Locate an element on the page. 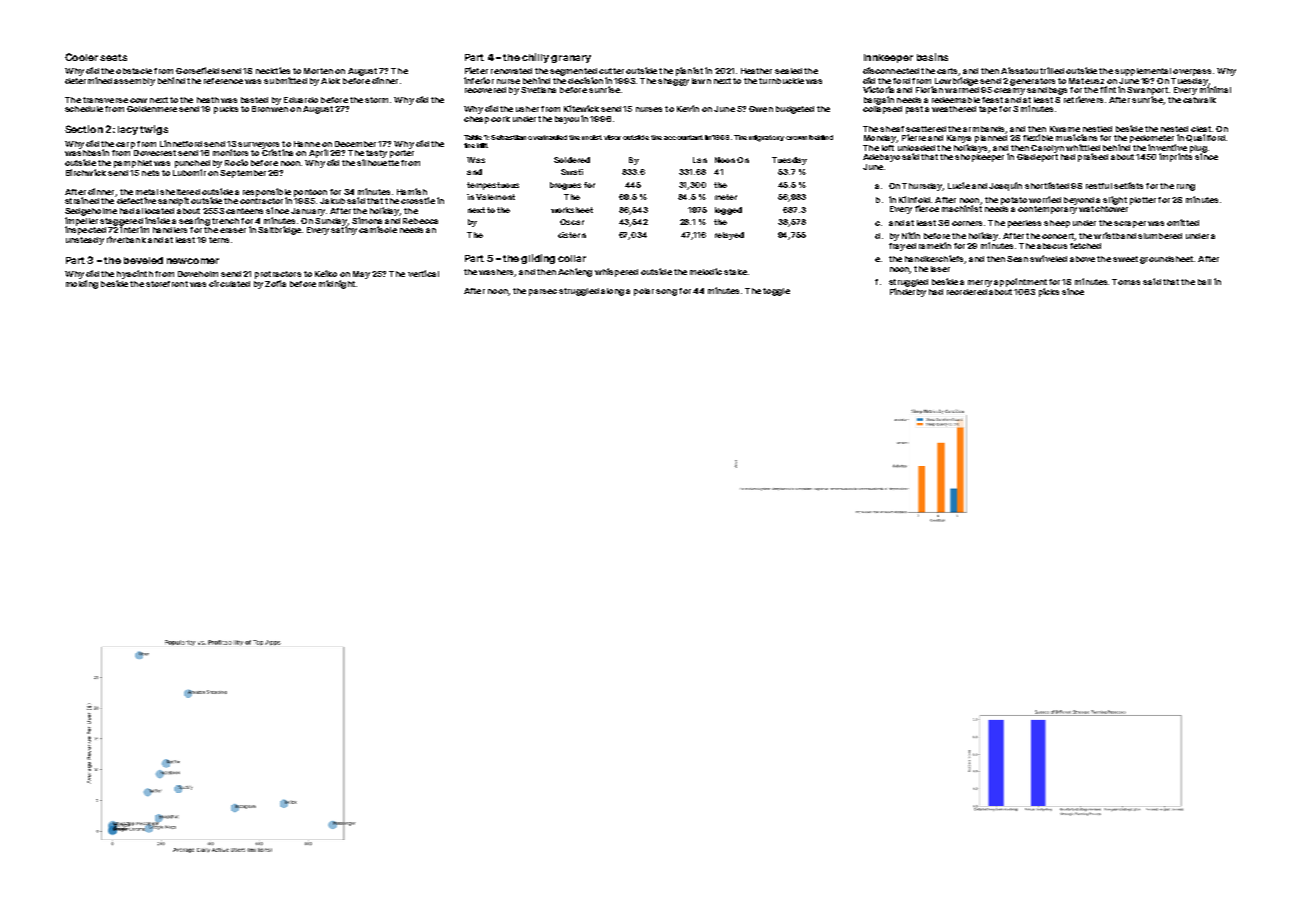 The width and height of the document is (1308, 924). brogues is located at coordinates (565, 186).
